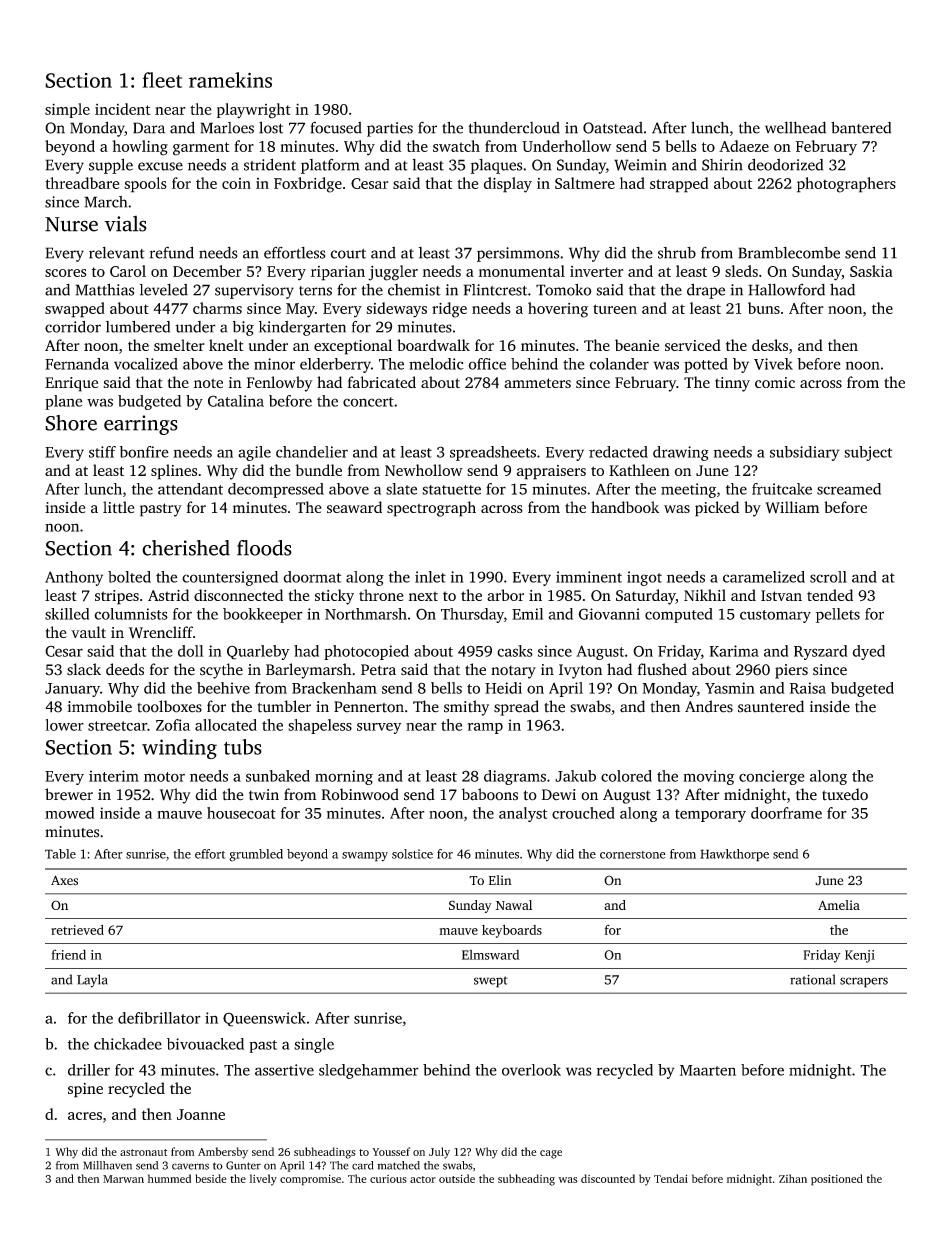 The image size is (952, 1233). Describe the element at coordinates (162, 80) in the document. I see `fleet` at that location.
